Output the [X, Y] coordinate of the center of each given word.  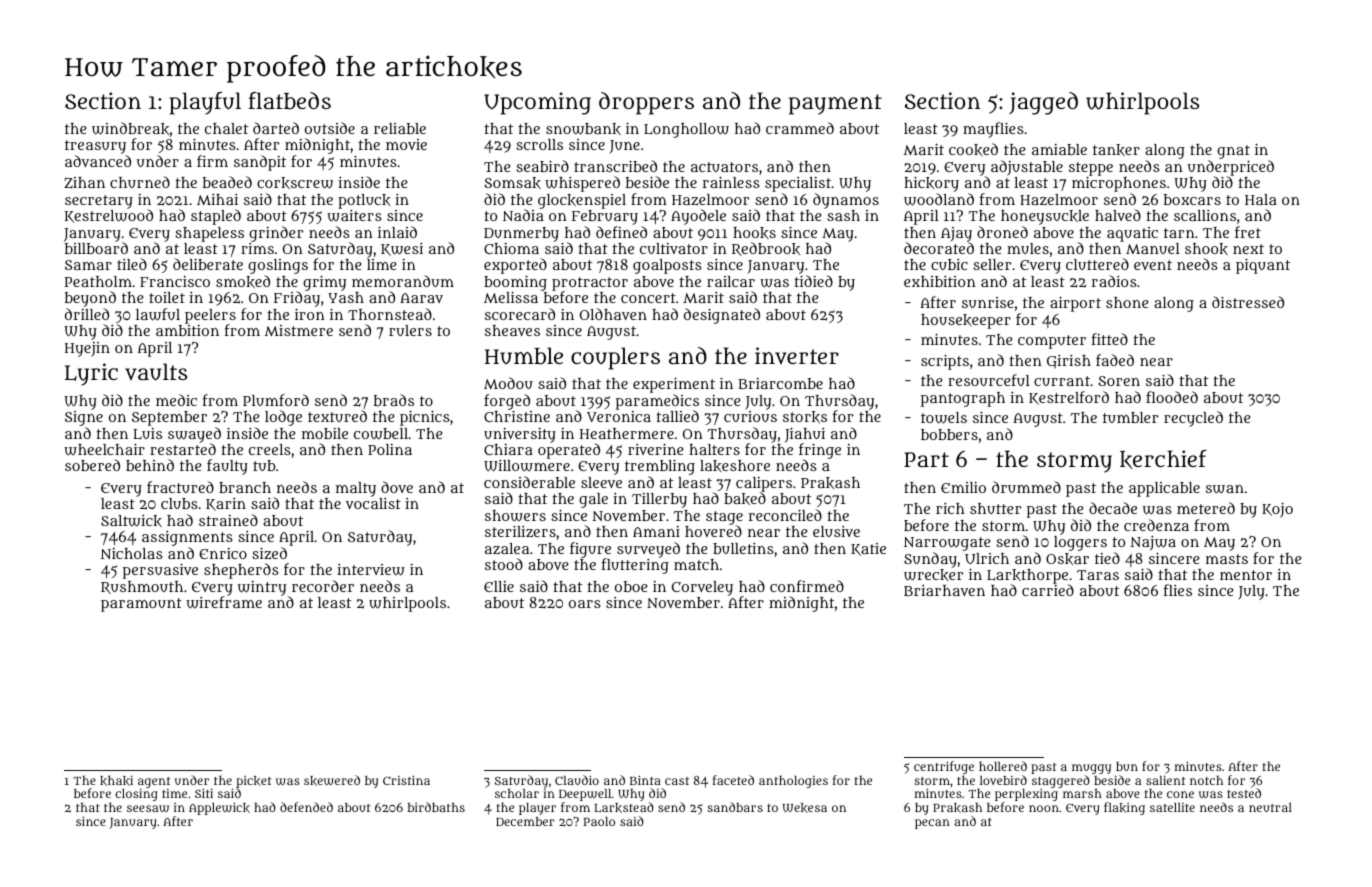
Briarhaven [944, 590]
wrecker [933, 575]
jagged [1043, 103]
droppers [646, 103]
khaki [116, 780]
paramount [141, 605]
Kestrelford [1069, 398]
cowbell [381, 434]
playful [205, 103]
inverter [797, 355]
